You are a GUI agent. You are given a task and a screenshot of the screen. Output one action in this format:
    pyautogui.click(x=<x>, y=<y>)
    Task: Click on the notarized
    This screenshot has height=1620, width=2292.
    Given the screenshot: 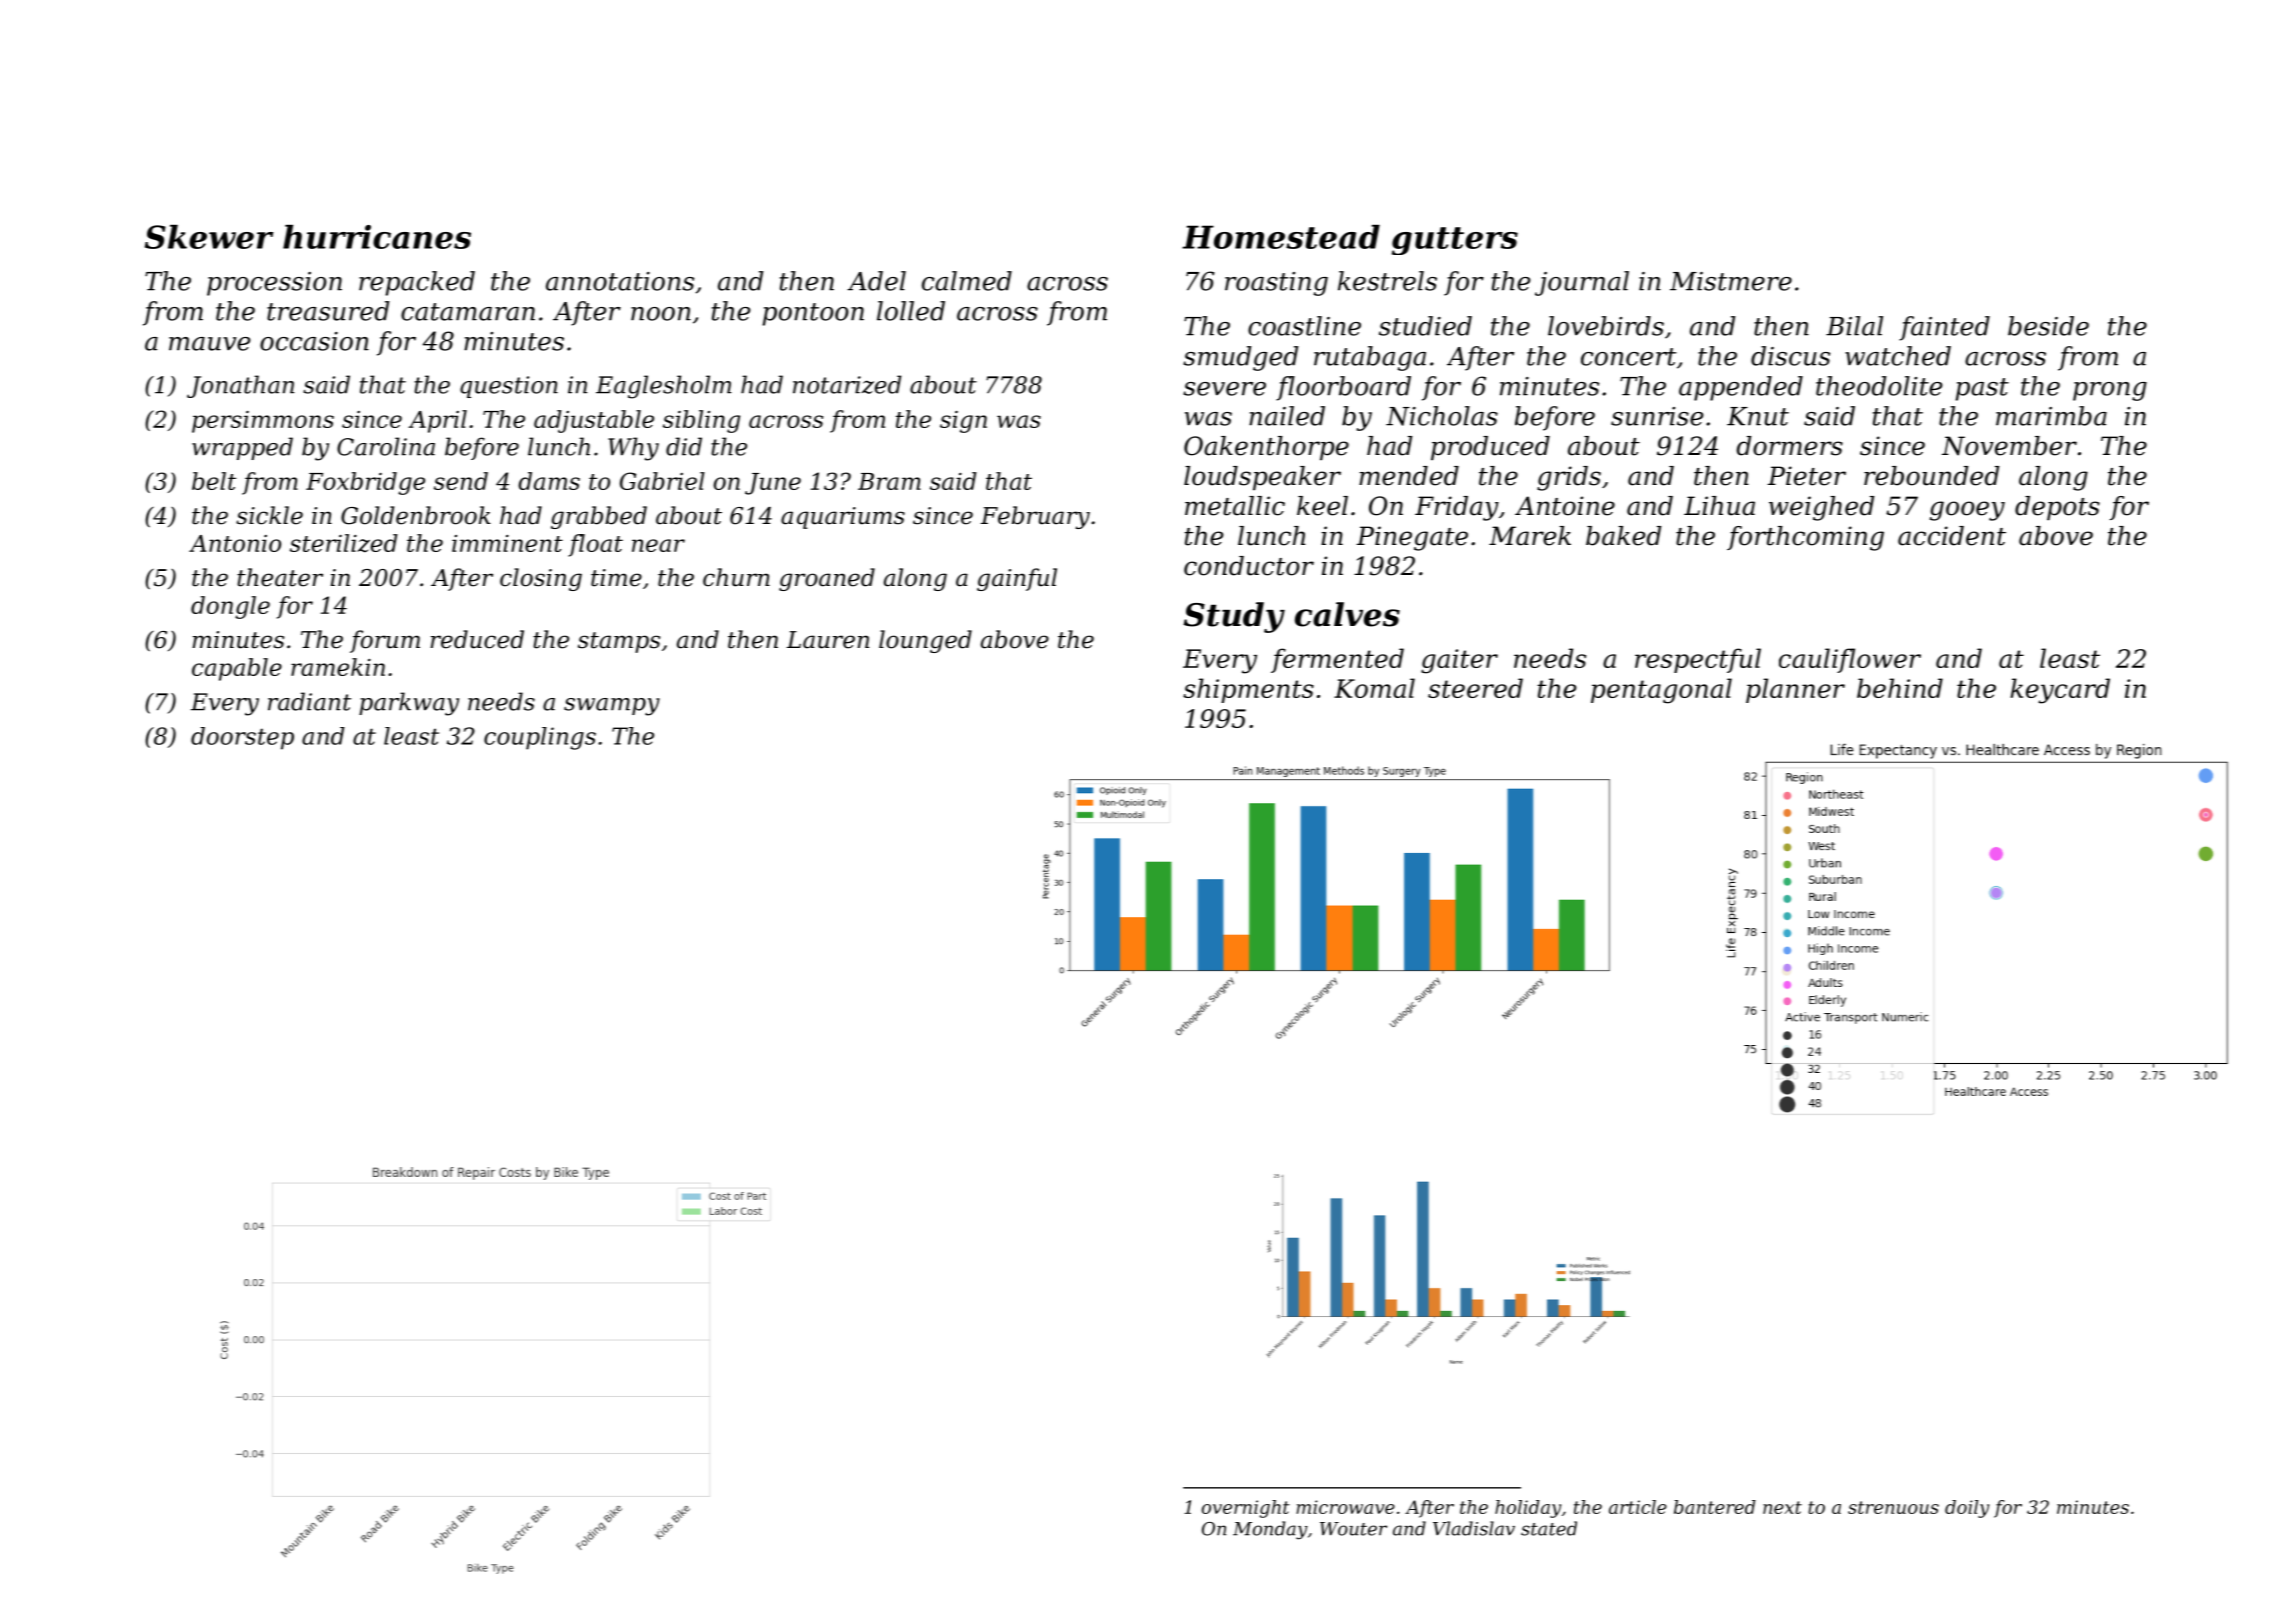 What is the action you would take?
    pyautogui.click(x=847, y=384)
